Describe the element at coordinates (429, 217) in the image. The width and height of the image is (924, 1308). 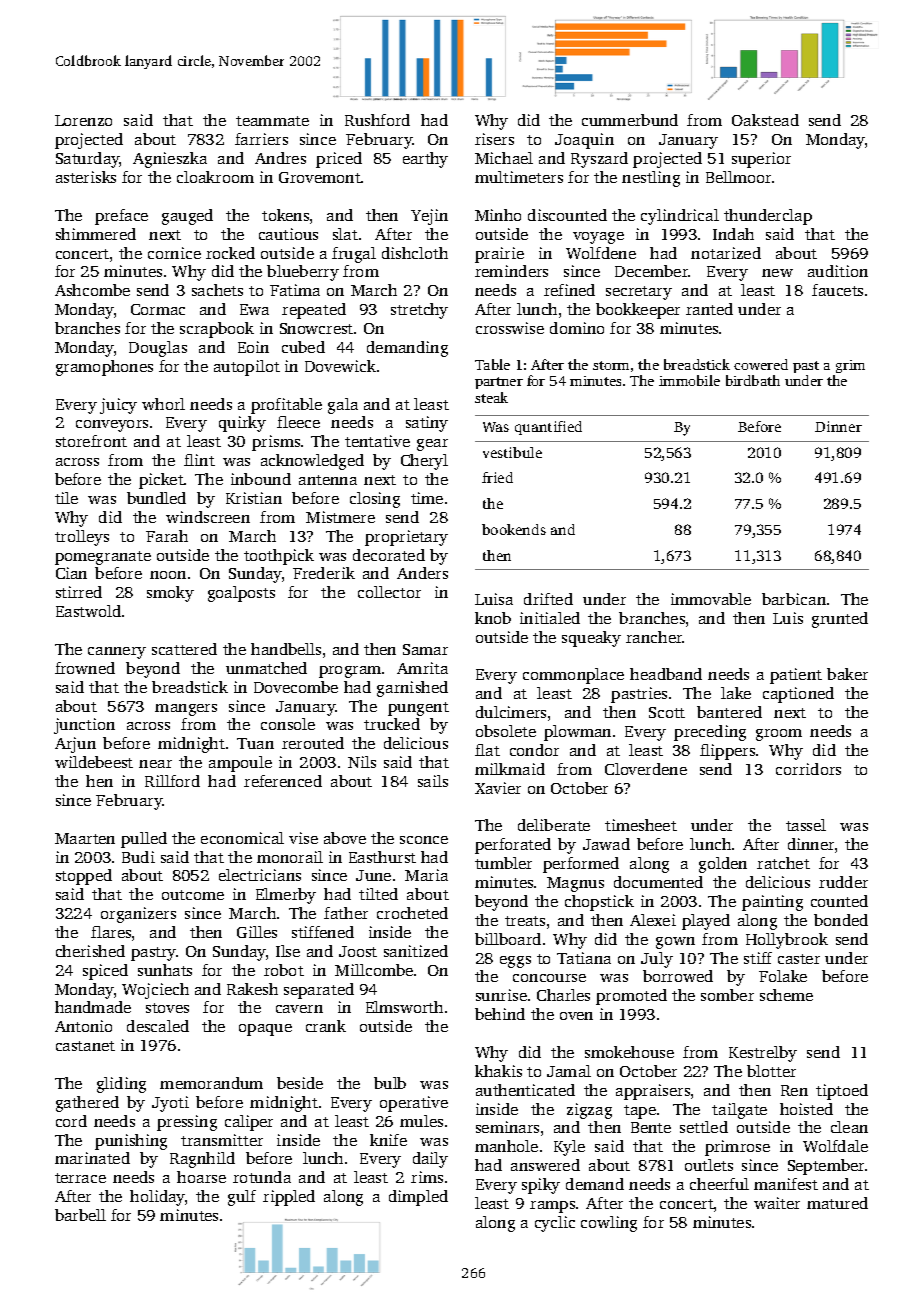
I see `Yejin` at that location.
